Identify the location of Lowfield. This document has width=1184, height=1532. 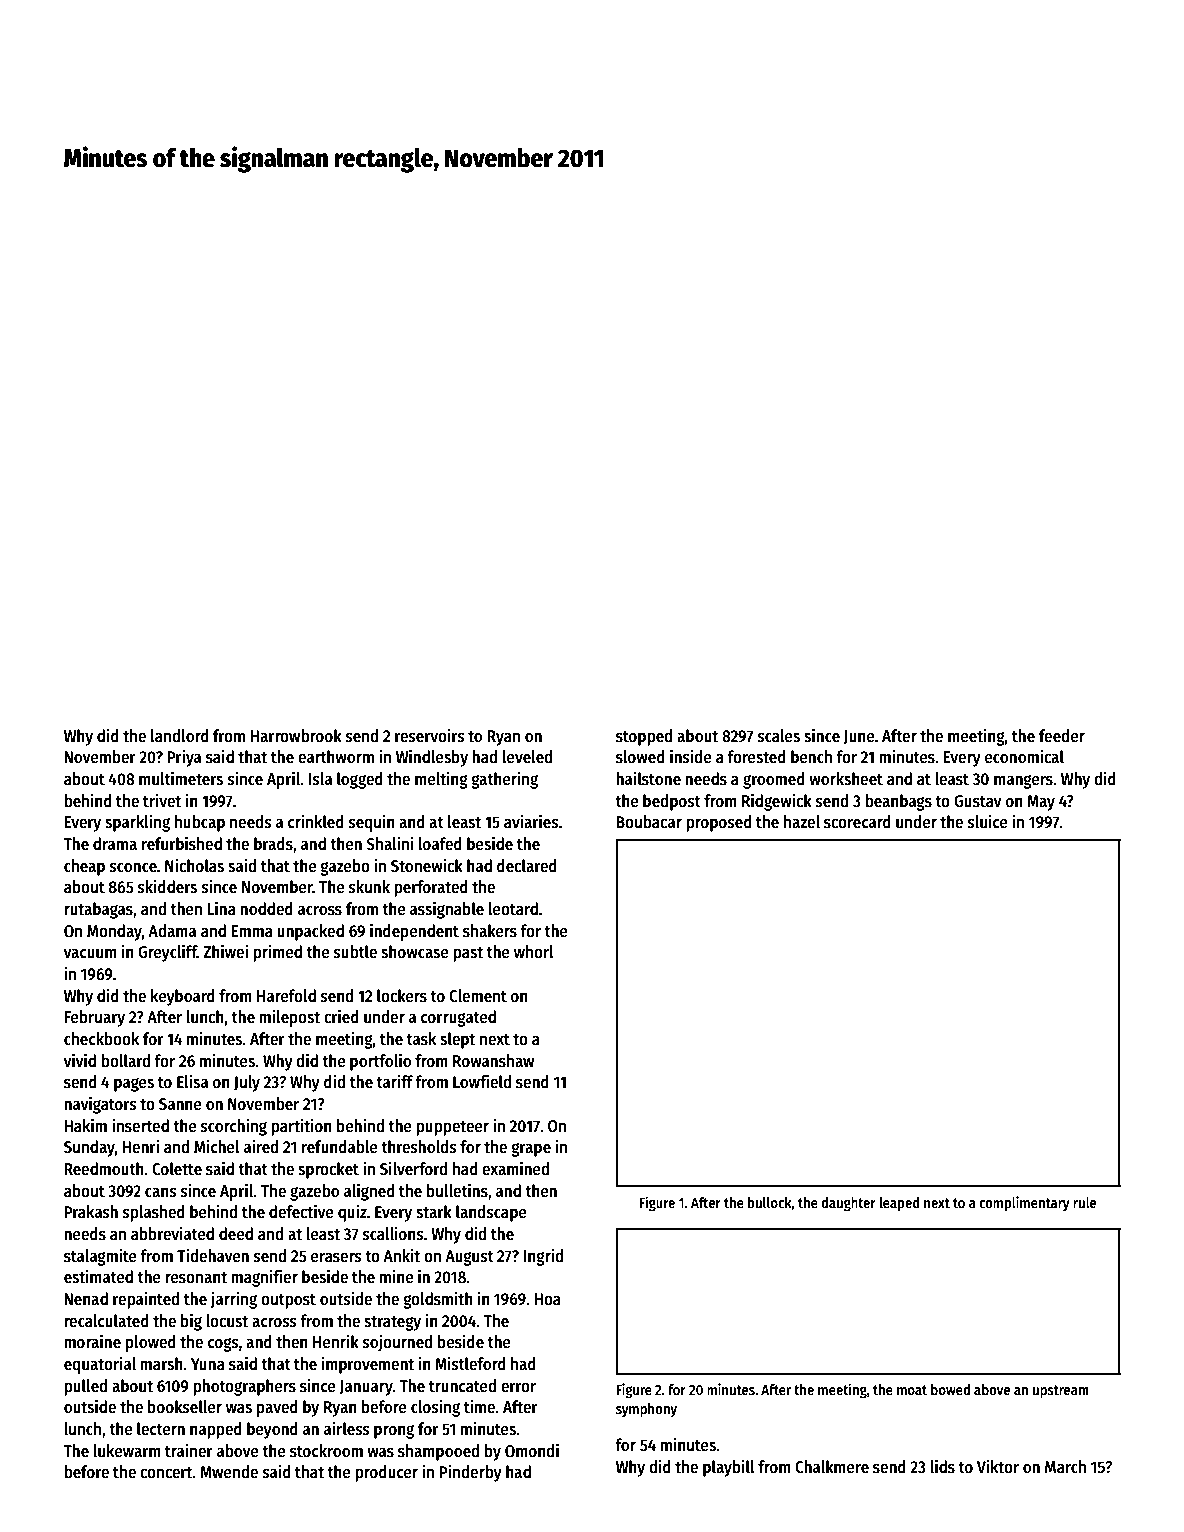
(482, 1081).
